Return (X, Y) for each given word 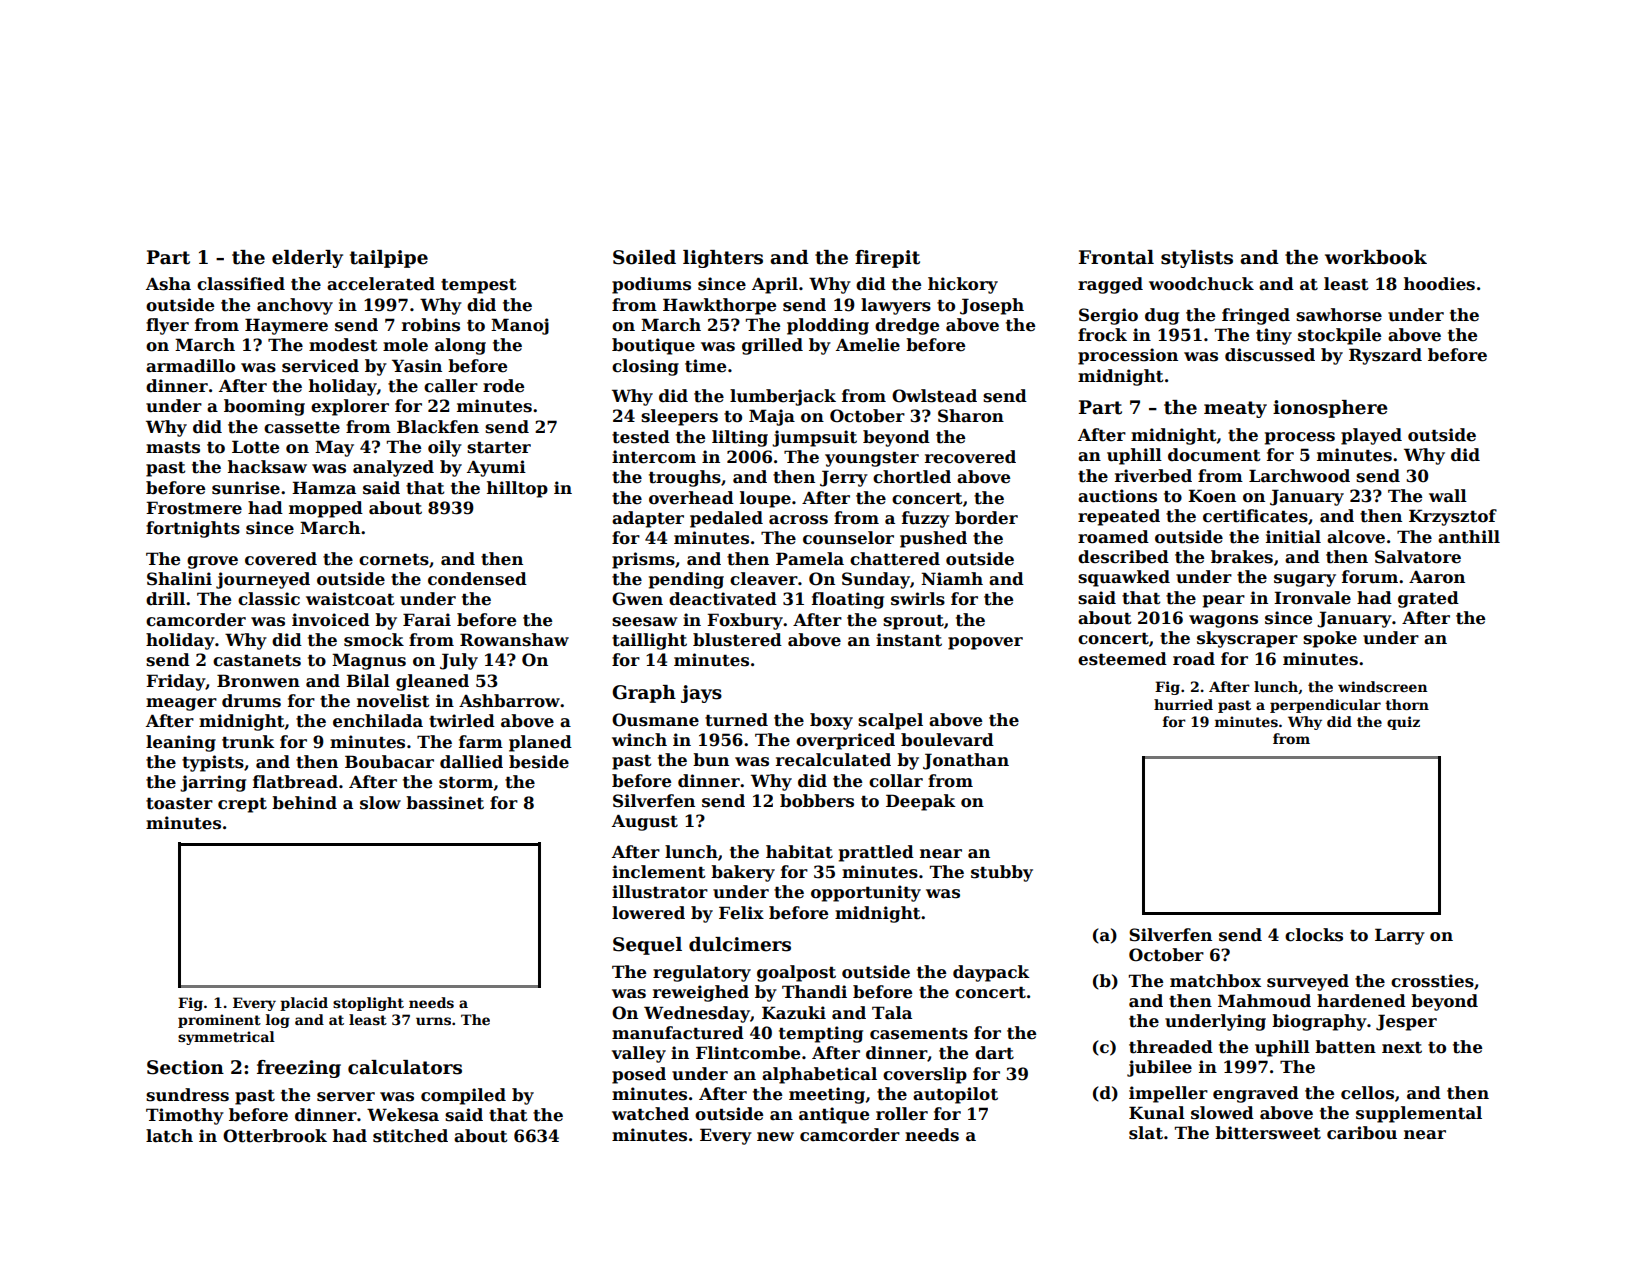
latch (169, 1136)
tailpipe (389, 259)
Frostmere (194, 508)
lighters (723, 259)
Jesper (1406, 1022)
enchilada (378, 721)
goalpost (796, 973)
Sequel (647, 946)
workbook (1376, 257)
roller (902, 1114)
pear (1224, 601)
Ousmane (655, 720)
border (986, 518)
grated (1428, 599)
